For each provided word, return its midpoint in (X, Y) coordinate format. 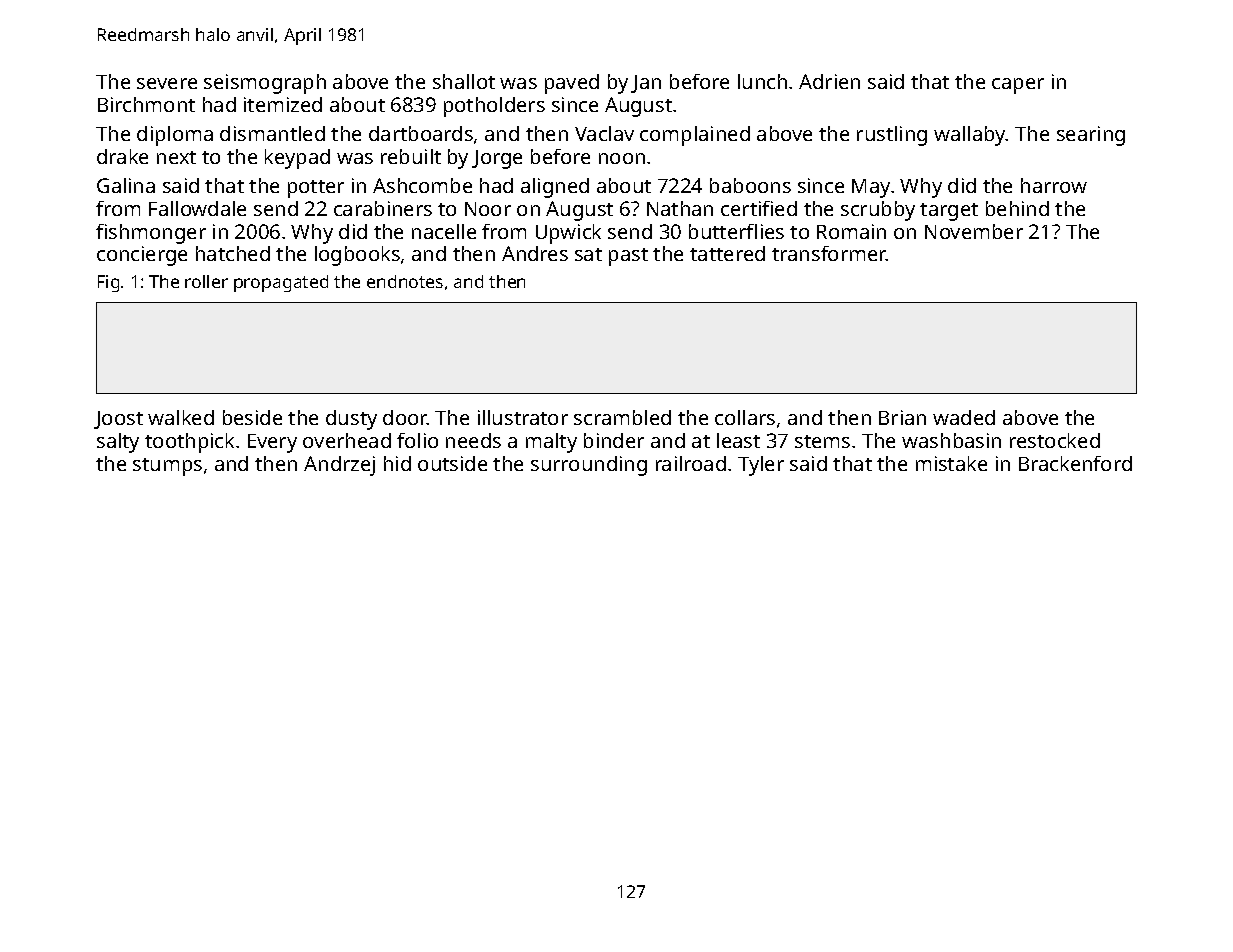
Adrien (829, 81)
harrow (1054, 185)
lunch (762, 81)
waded (964, 417)
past (628, 257)
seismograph (265, 84)
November (974, 231)
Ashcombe (422, 185)
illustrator (523, 417)
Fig (108, 283)
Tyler (761, 466)
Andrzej (339, 466)
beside (252, 417)
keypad (297, 159)
